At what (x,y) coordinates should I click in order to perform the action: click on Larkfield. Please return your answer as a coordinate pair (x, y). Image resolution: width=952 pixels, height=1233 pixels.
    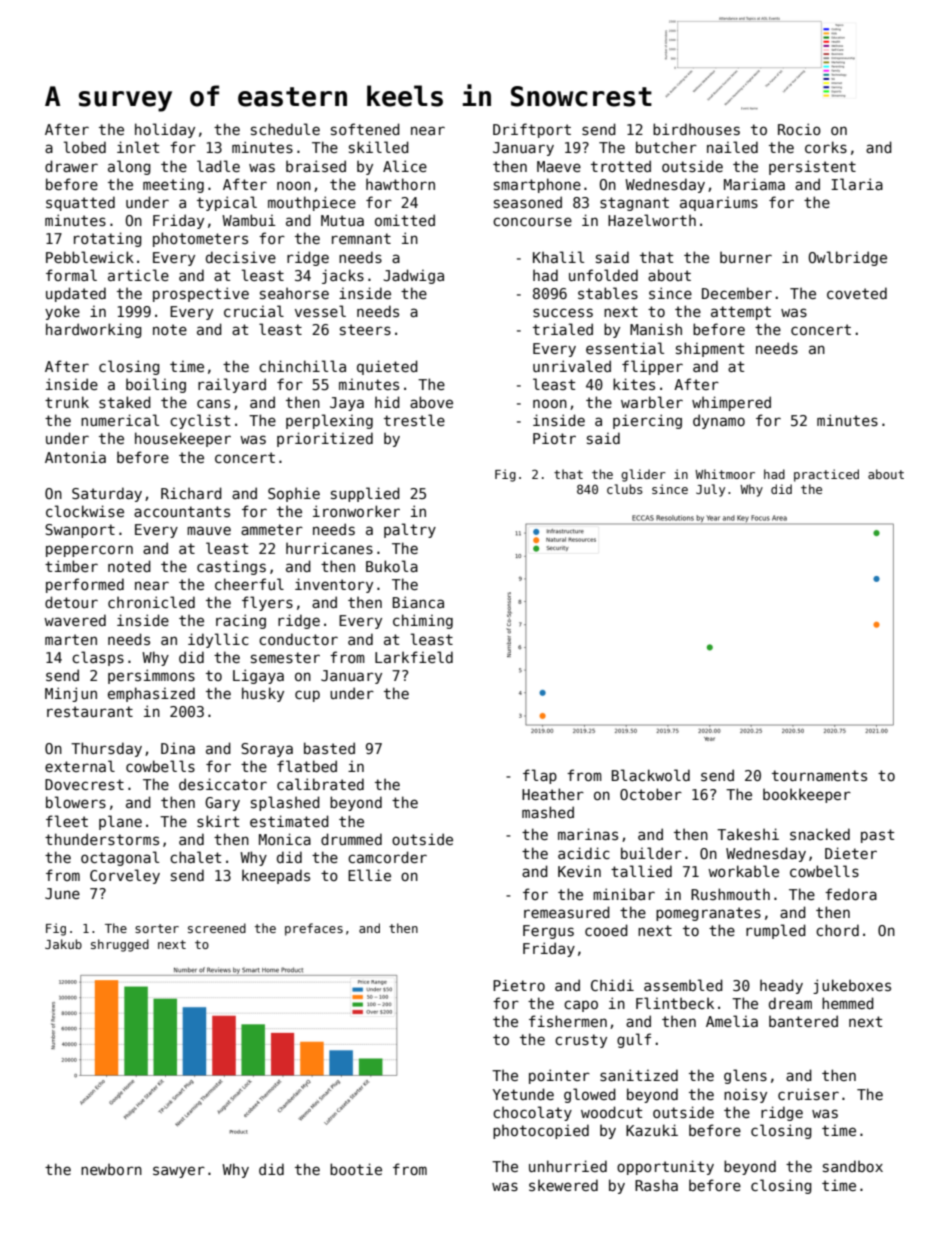
    Looking at the image, I should click on (414, 657).
